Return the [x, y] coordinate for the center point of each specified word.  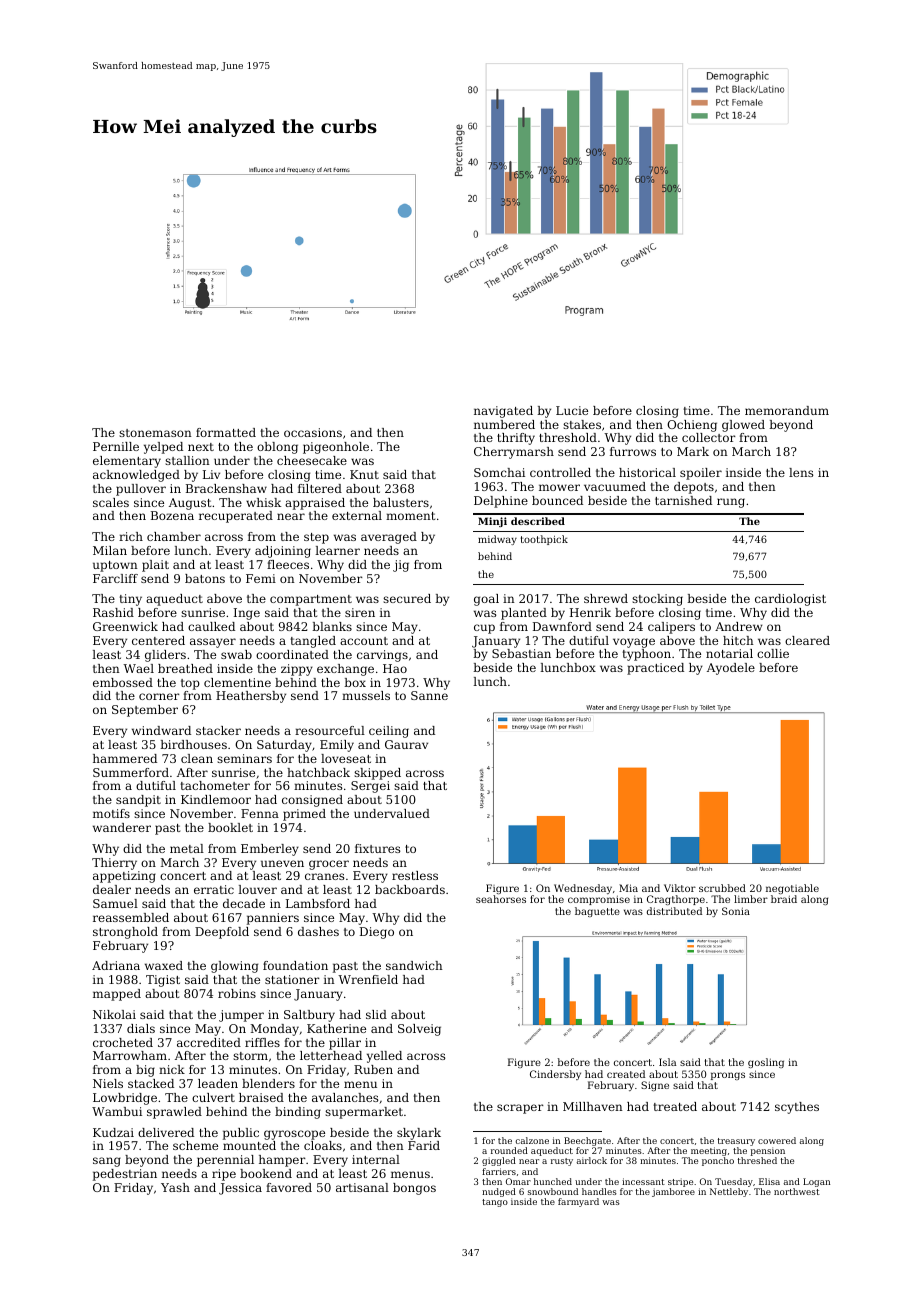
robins [237, 993]
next [201, 447]
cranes [324, 876]
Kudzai [113, 1132]
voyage [634, 643]
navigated [503, 412]
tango [495, 1203]
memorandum [787, 410]
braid [784, 899]
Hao [395, 668]
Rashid [113, 612]
